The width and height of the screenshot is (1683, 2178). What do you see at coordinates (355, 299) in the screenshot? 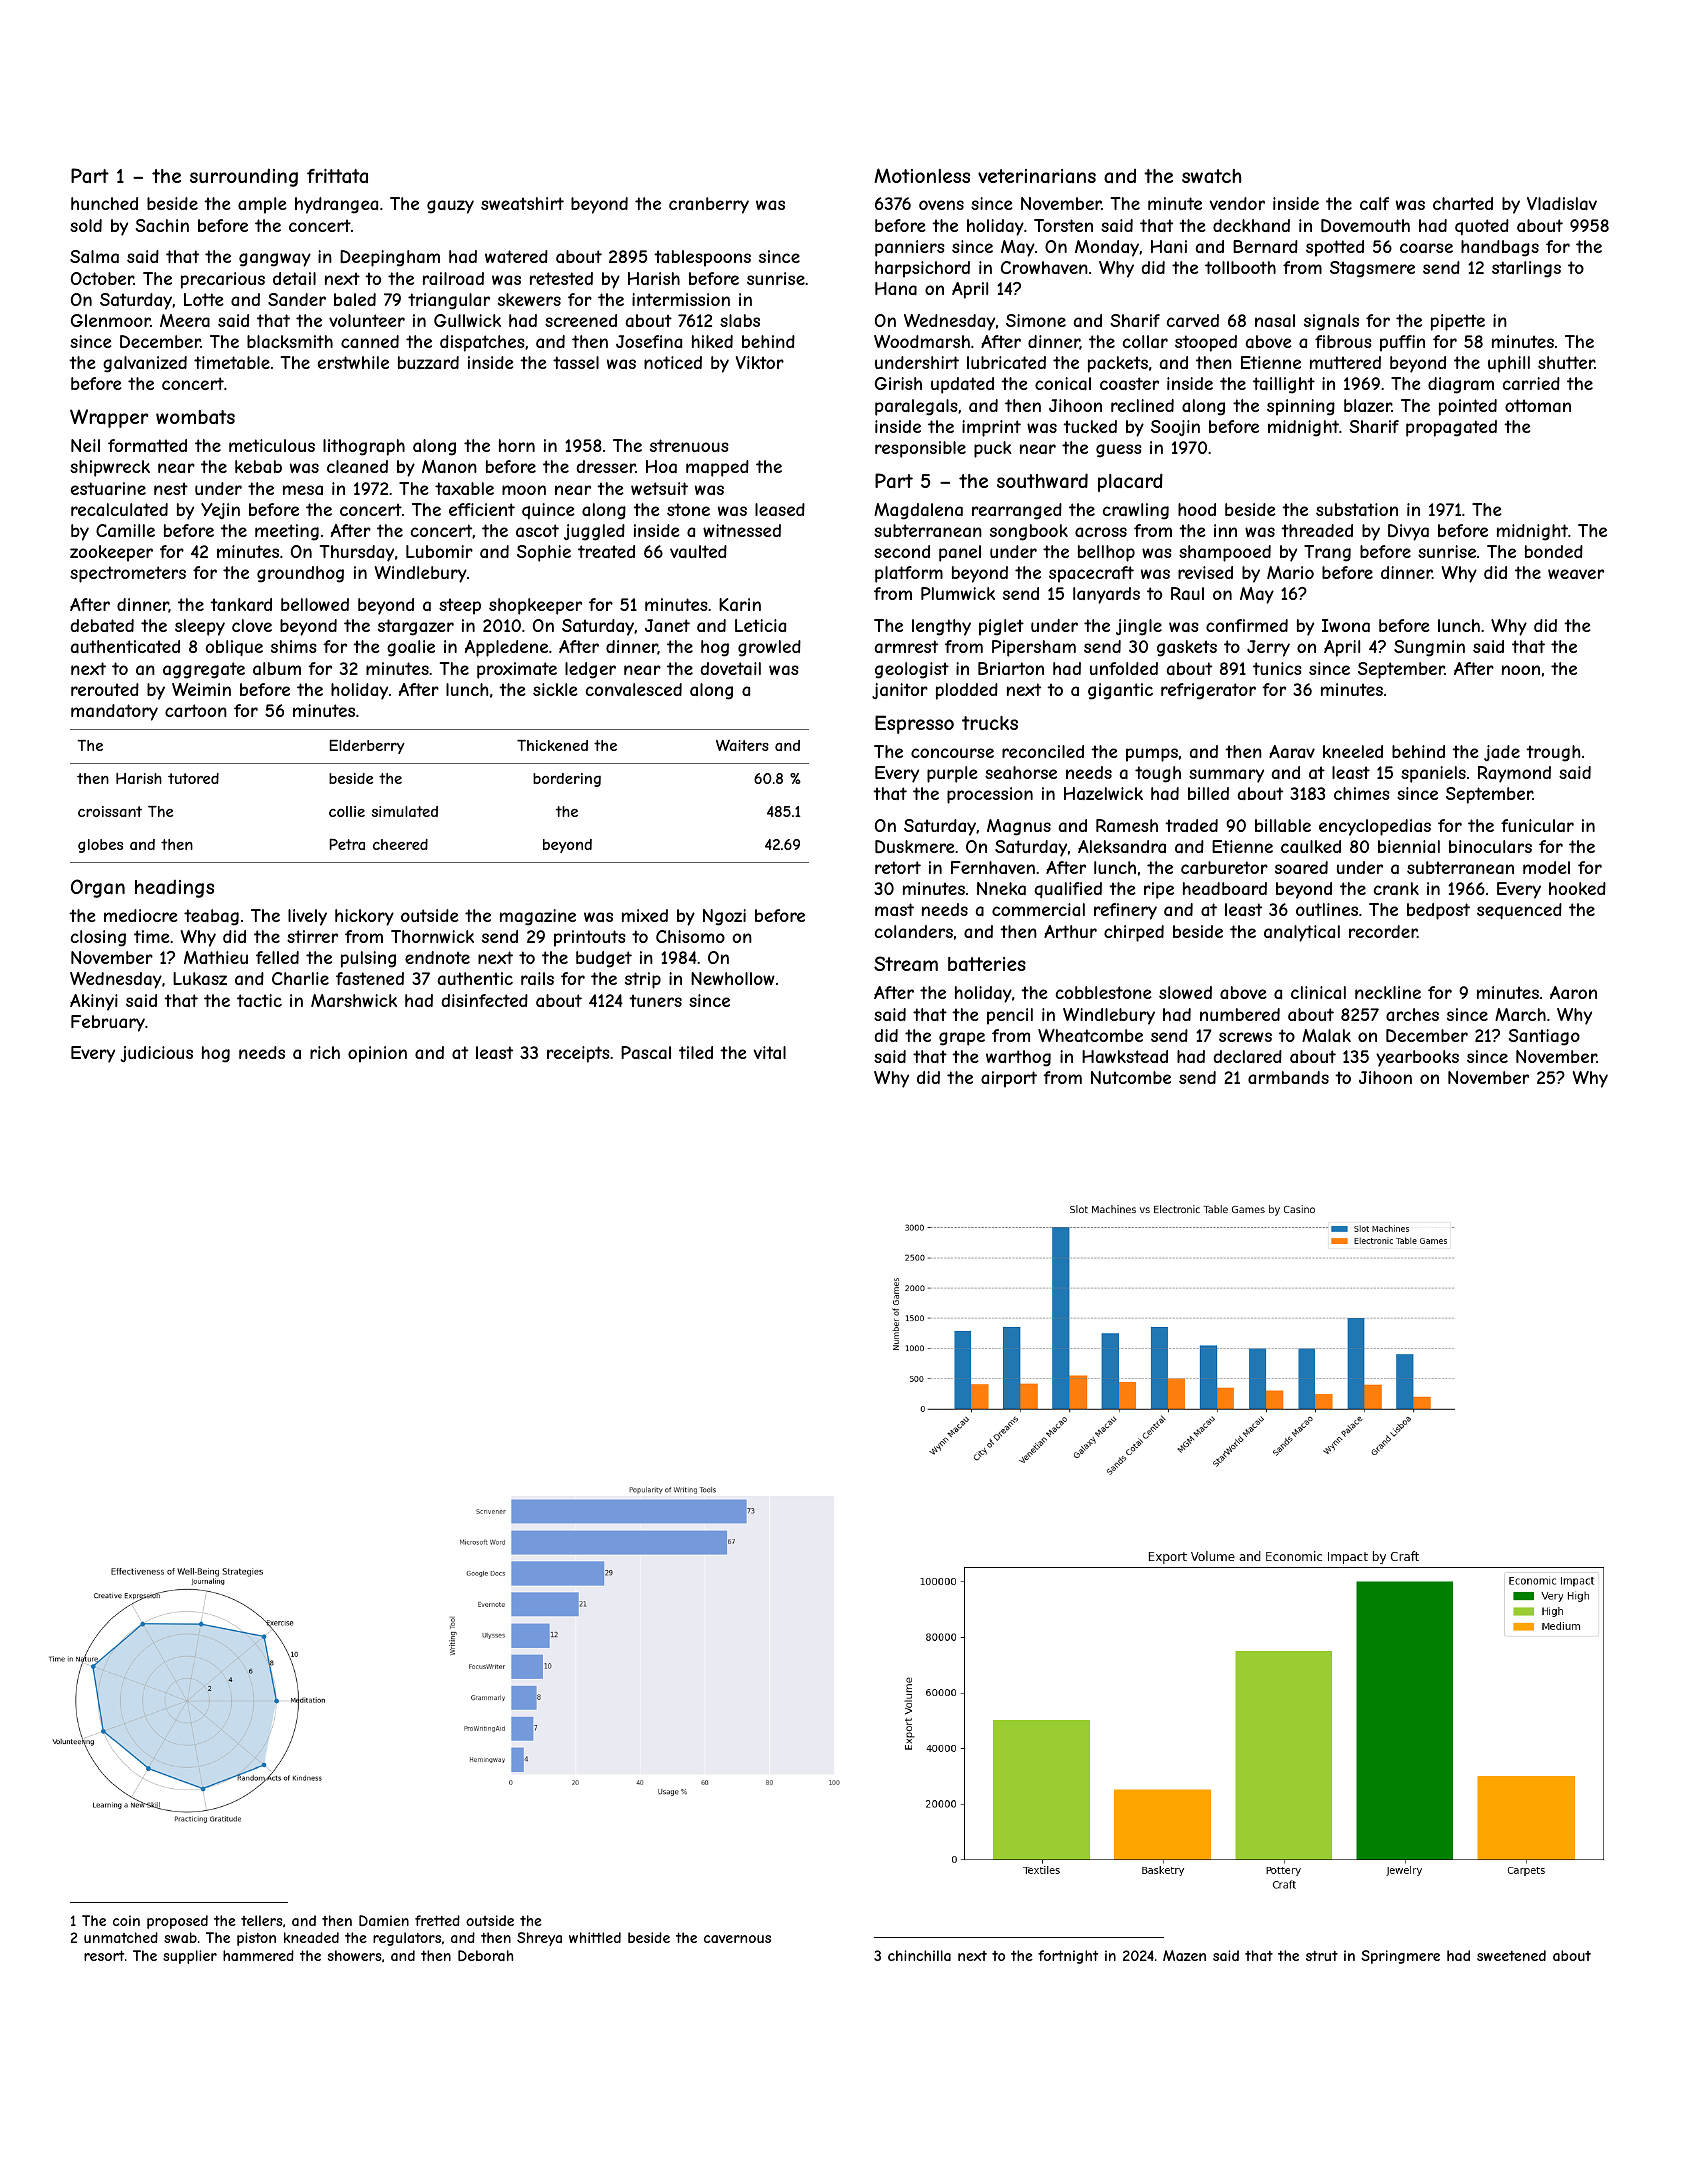
I see `baled` at bounding box center [355, 299].
